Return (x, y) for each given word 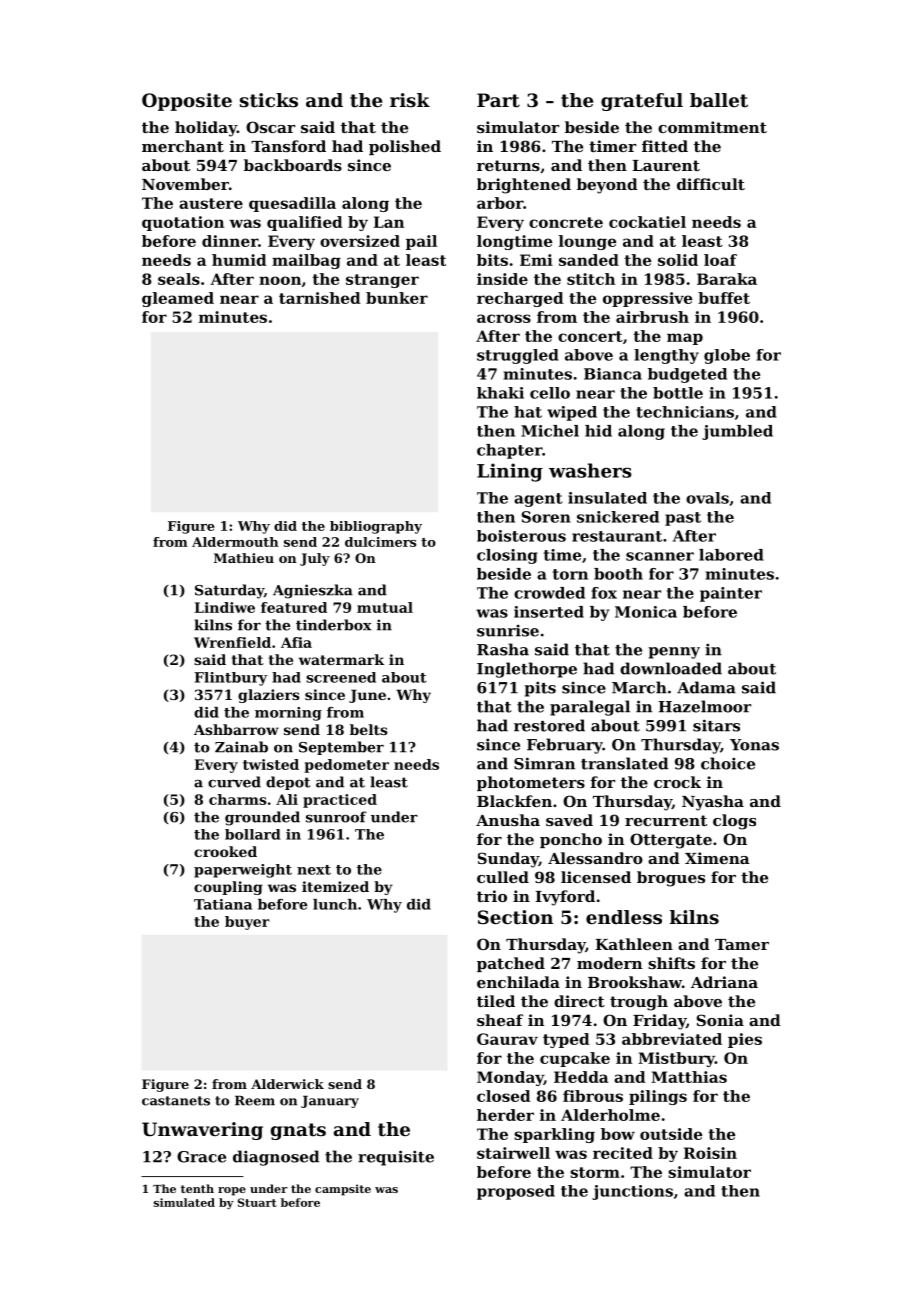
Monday (510, 1078)
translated (624, 763)
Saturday (229, 591)
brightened (524, 186)
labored (731, 555)
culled (503, 877)
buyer (247, 923)
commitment (712, 127)
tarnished (319, 298)
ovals (707, 498)
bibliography (376, 527)
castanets (176, 1101)
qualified (304, 223)
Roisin (710, 1153)
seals (179, 279)
